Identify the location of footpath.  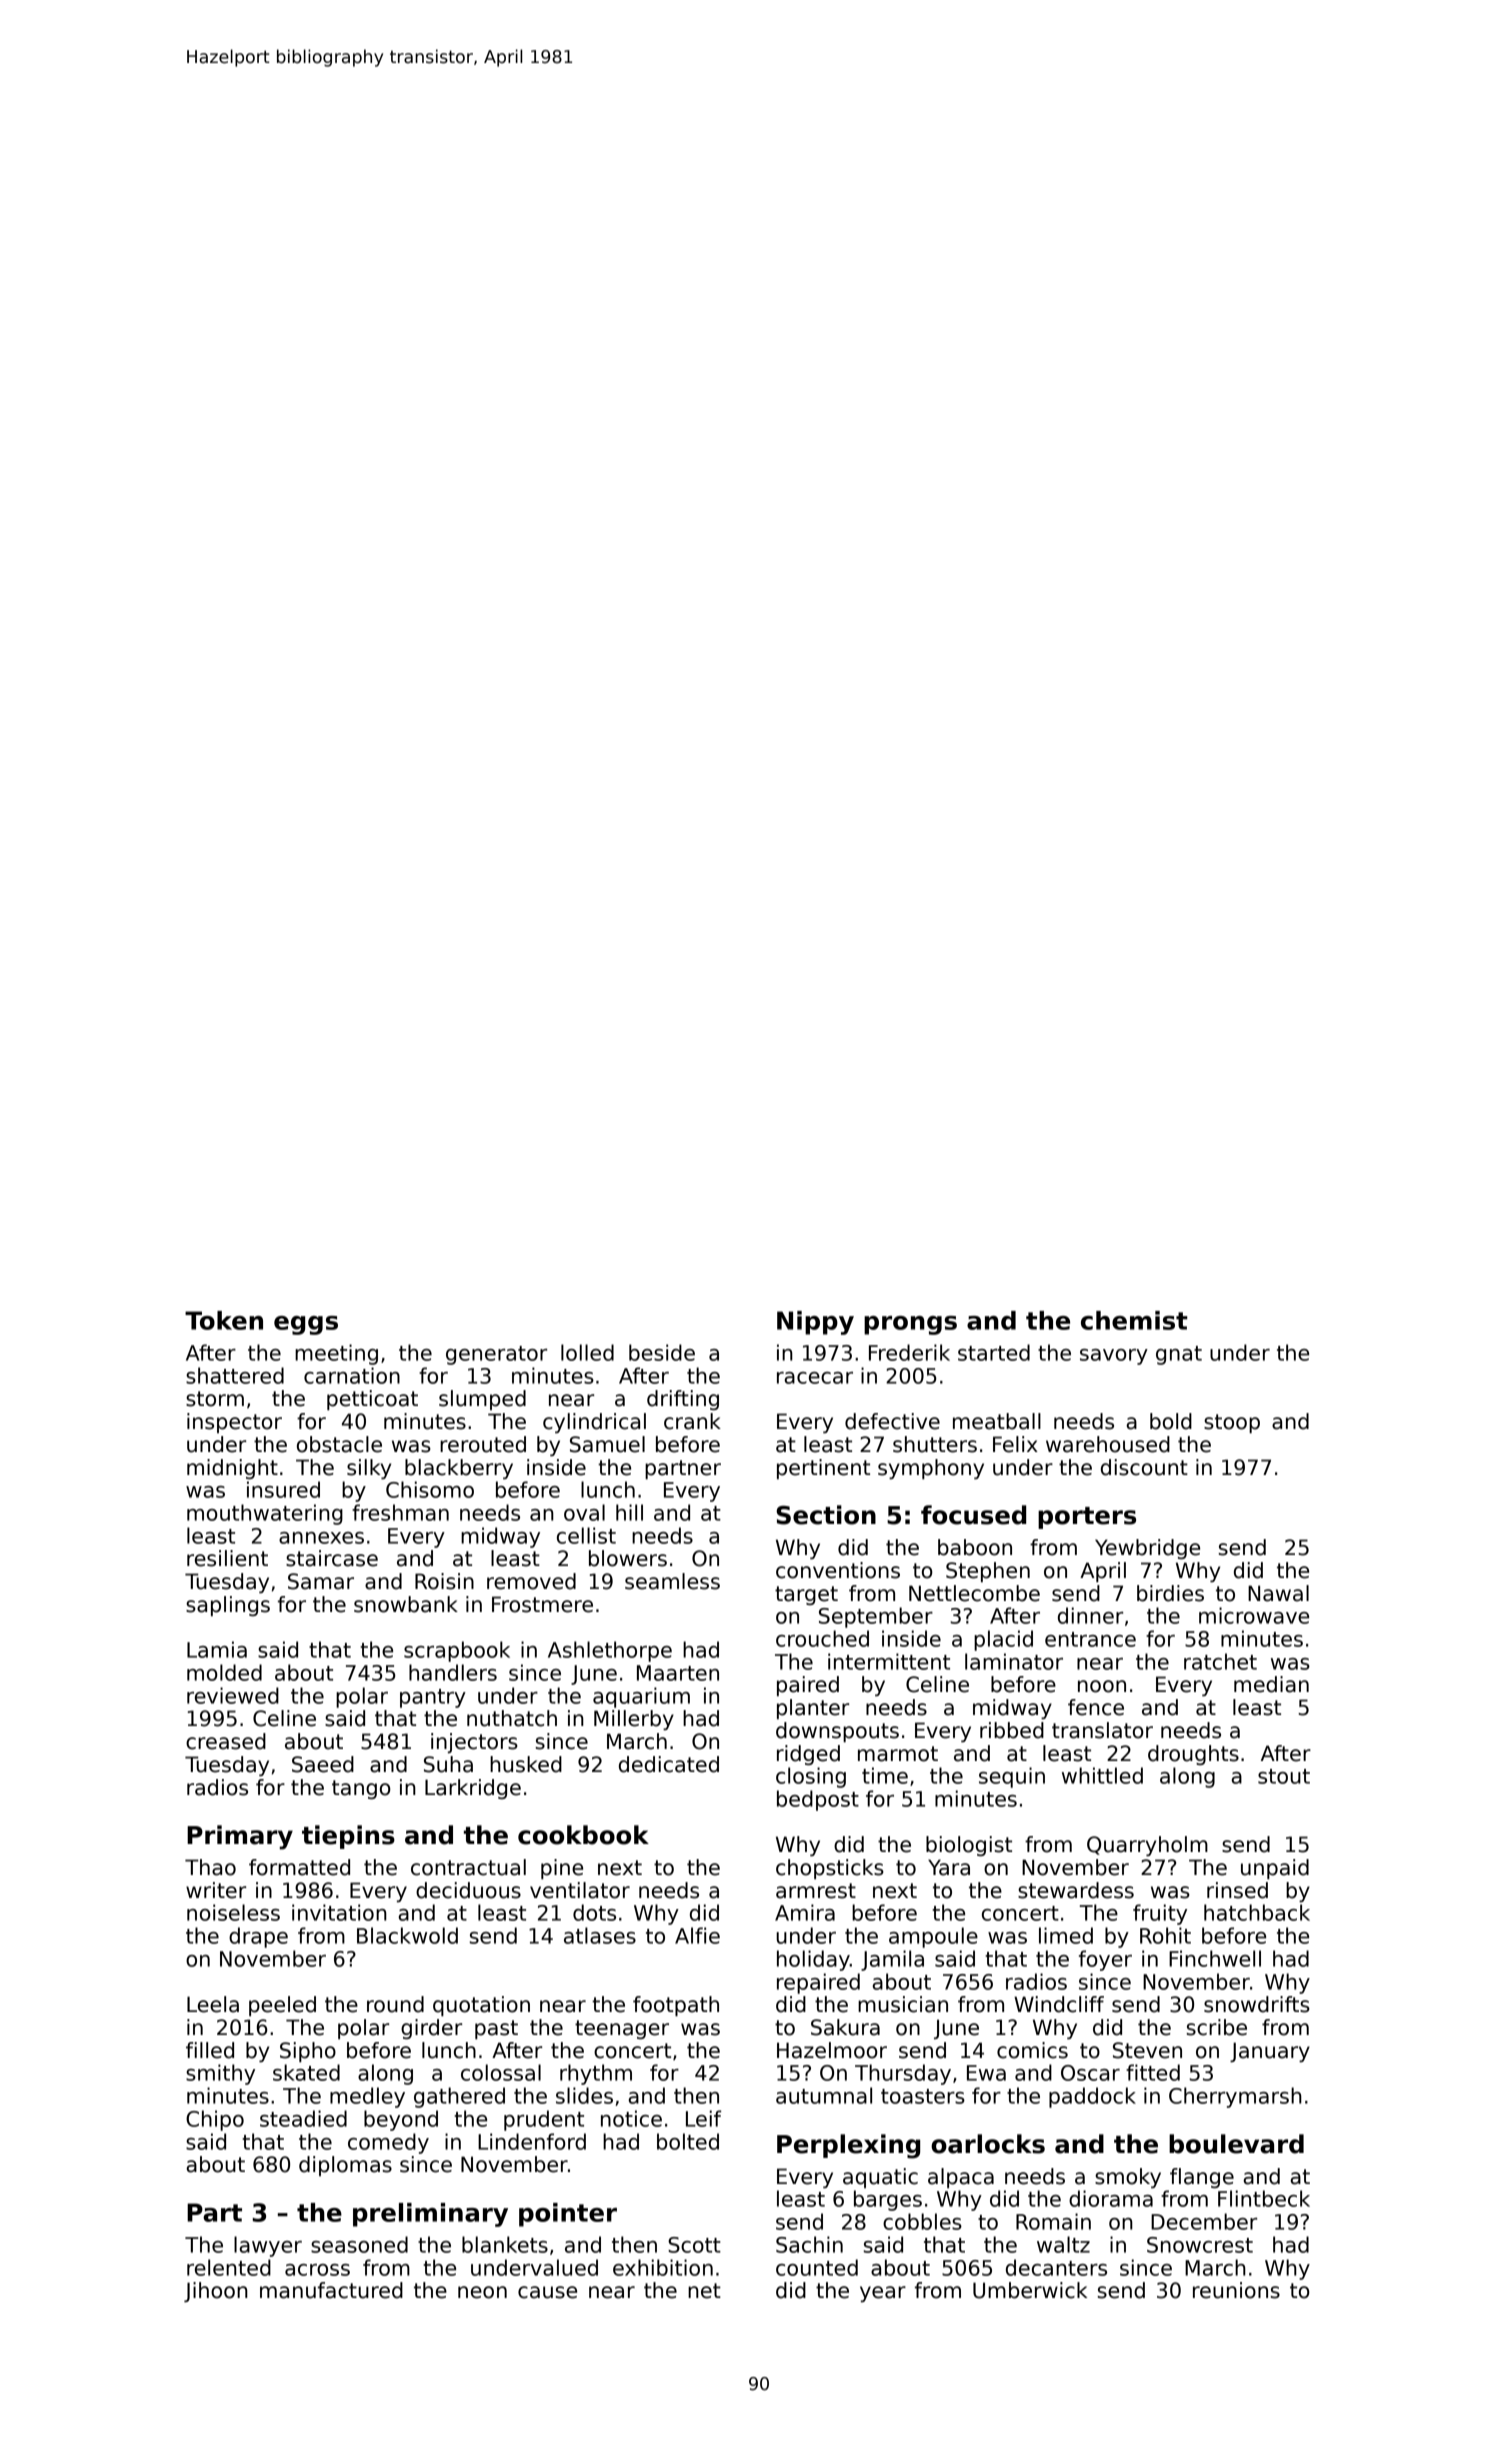
(676, 2006).
